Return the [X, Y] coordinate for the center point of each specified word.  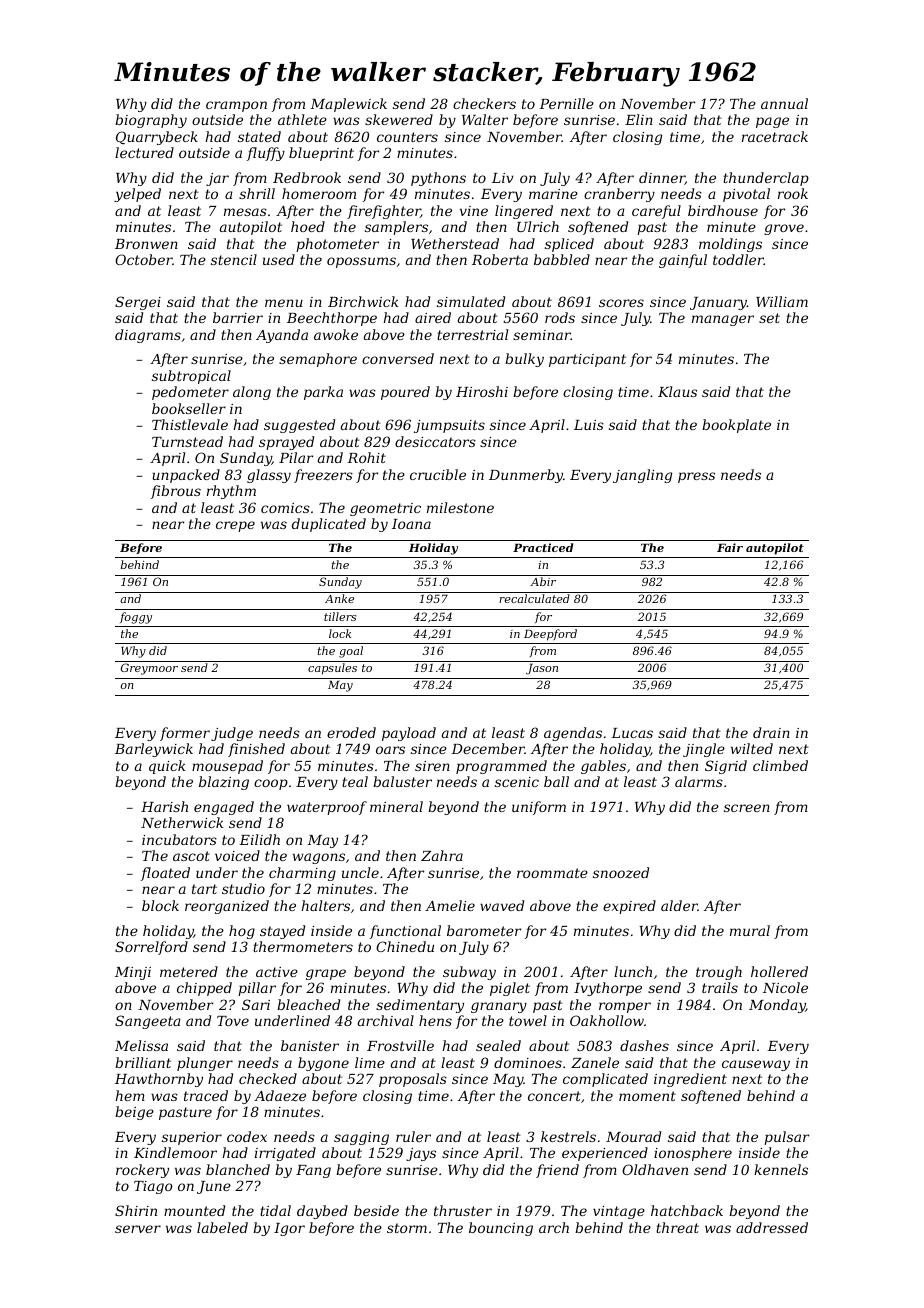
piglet [510, 989]
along [252, 393]
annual [784, 103]
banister [310, 1045]
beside [376, 1210]
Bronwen [146, 244]
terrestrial [472, 334]
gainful [683, 261]
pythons [438, 179]
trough [719, 973]
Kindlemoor [175, 1152]
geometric [385, 509]
